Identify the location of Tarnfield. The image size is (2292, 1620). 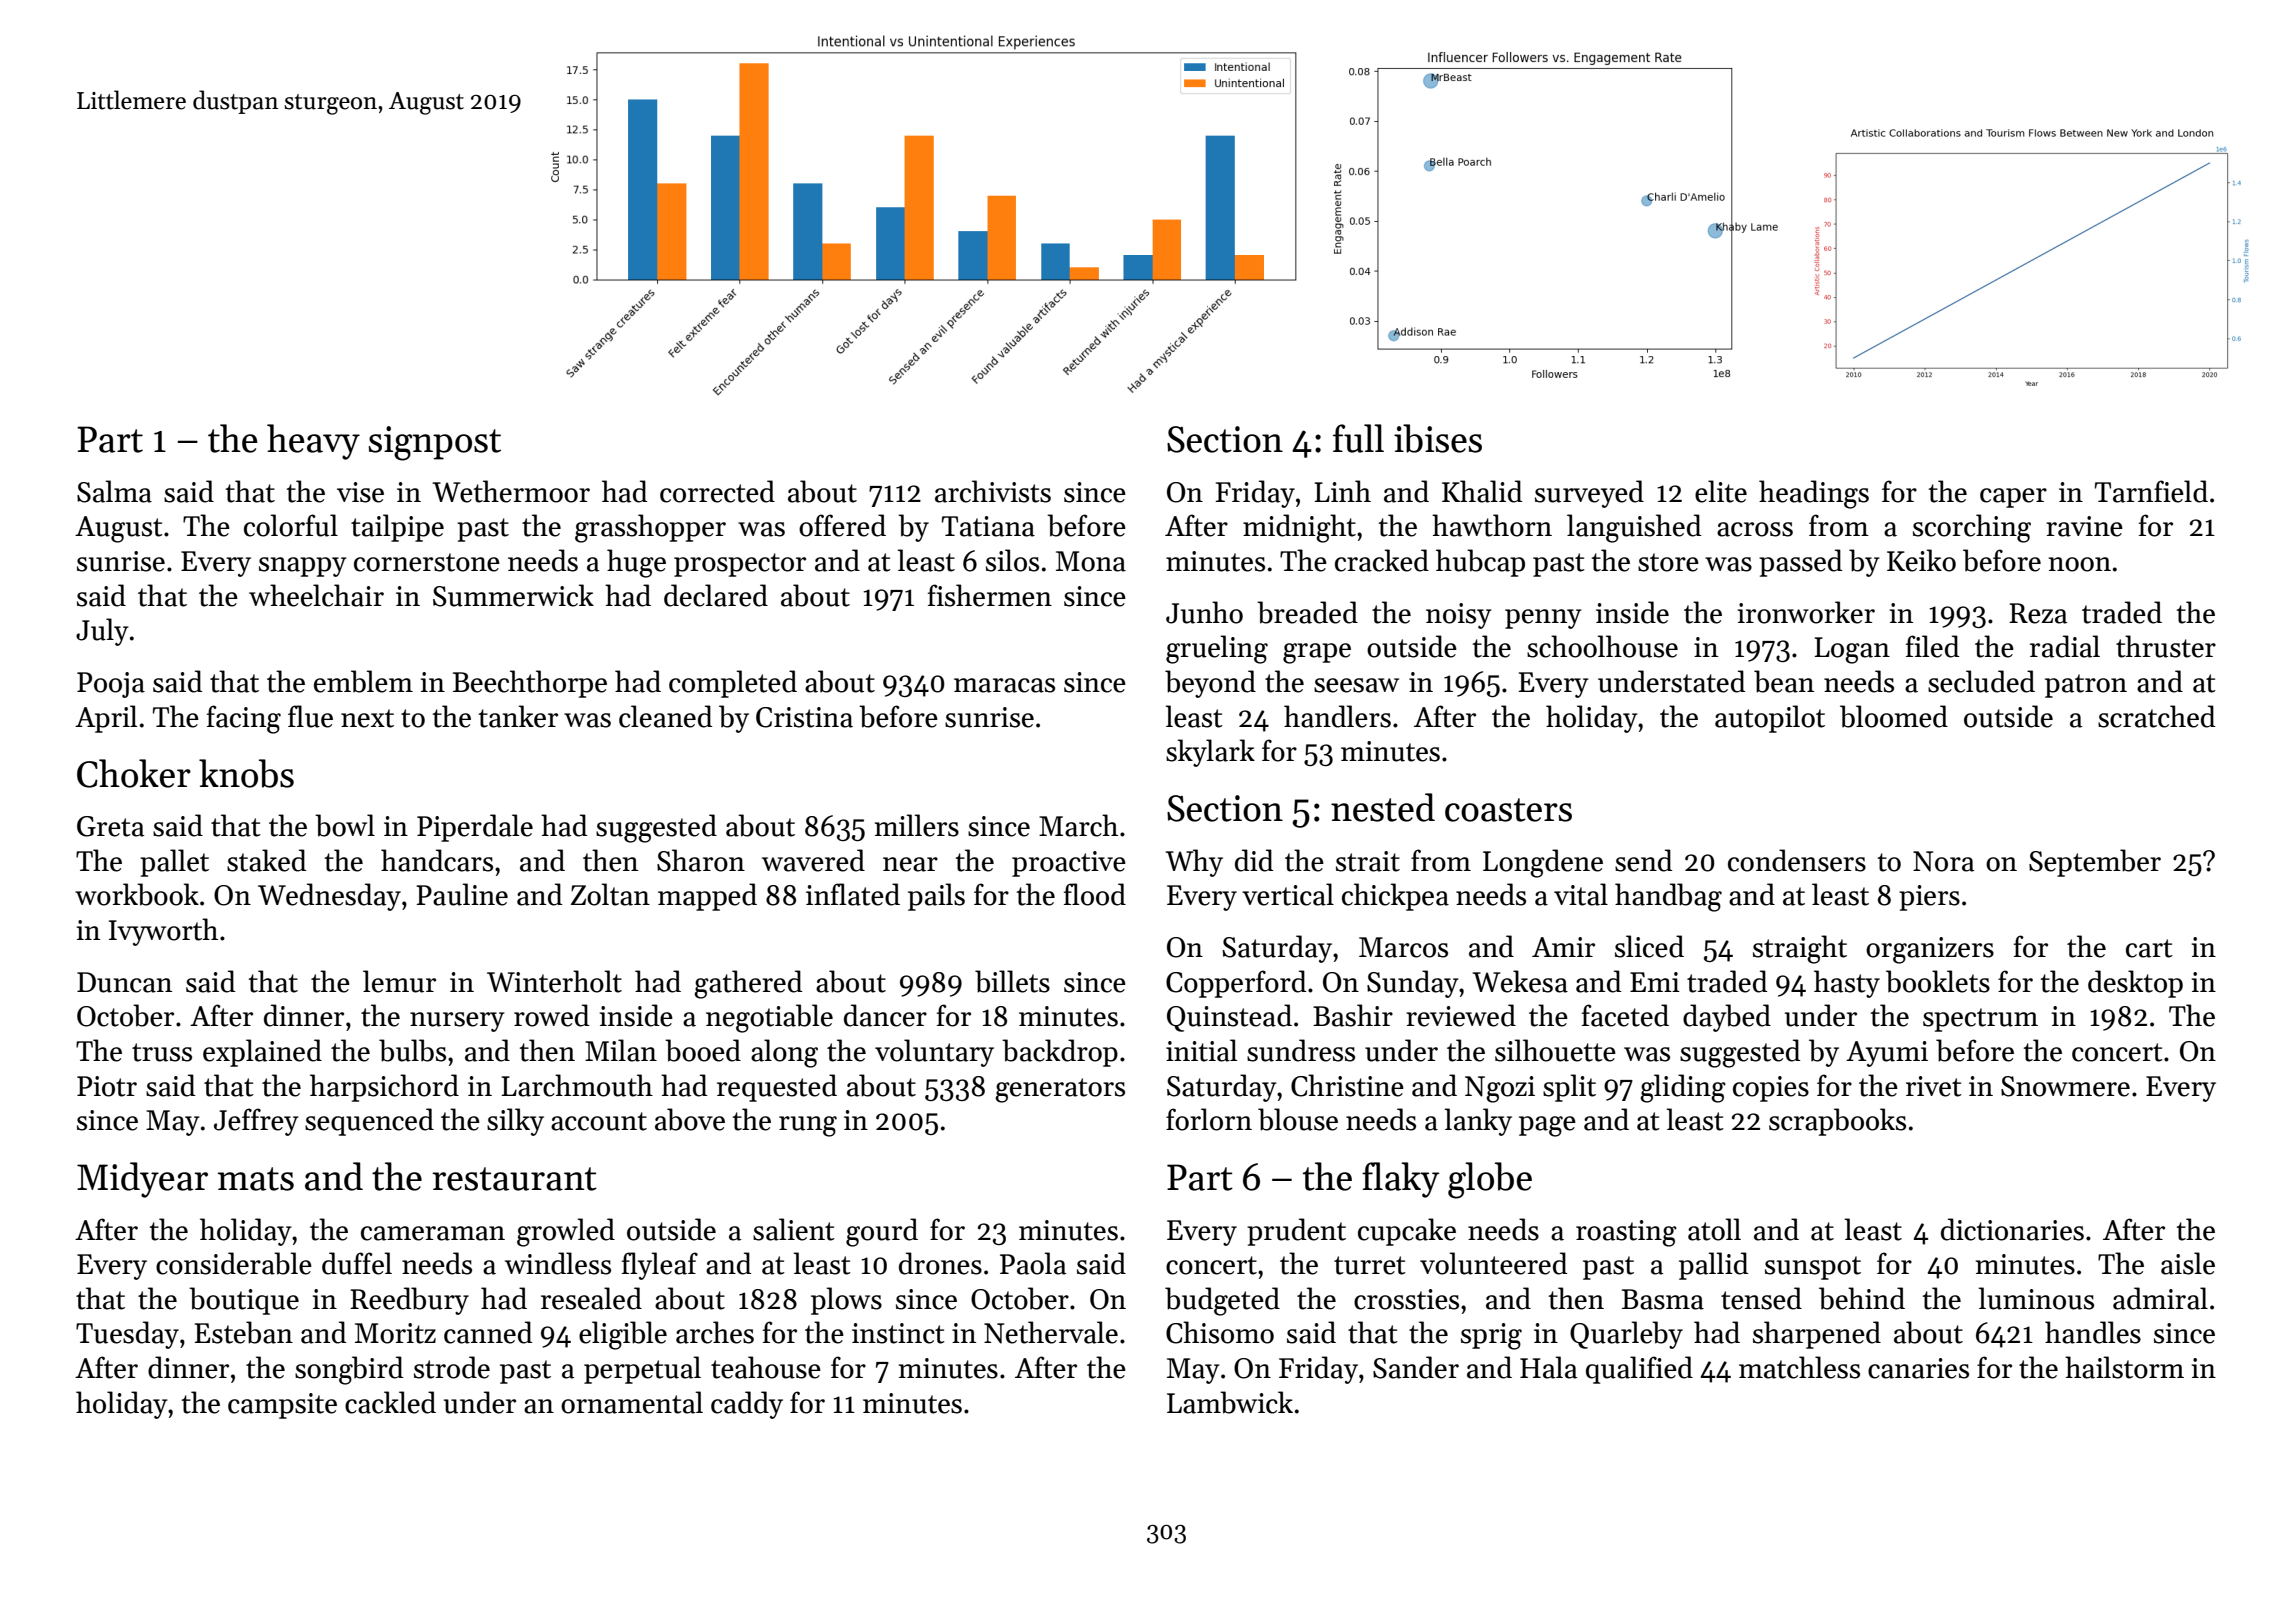
(2151, 491).
